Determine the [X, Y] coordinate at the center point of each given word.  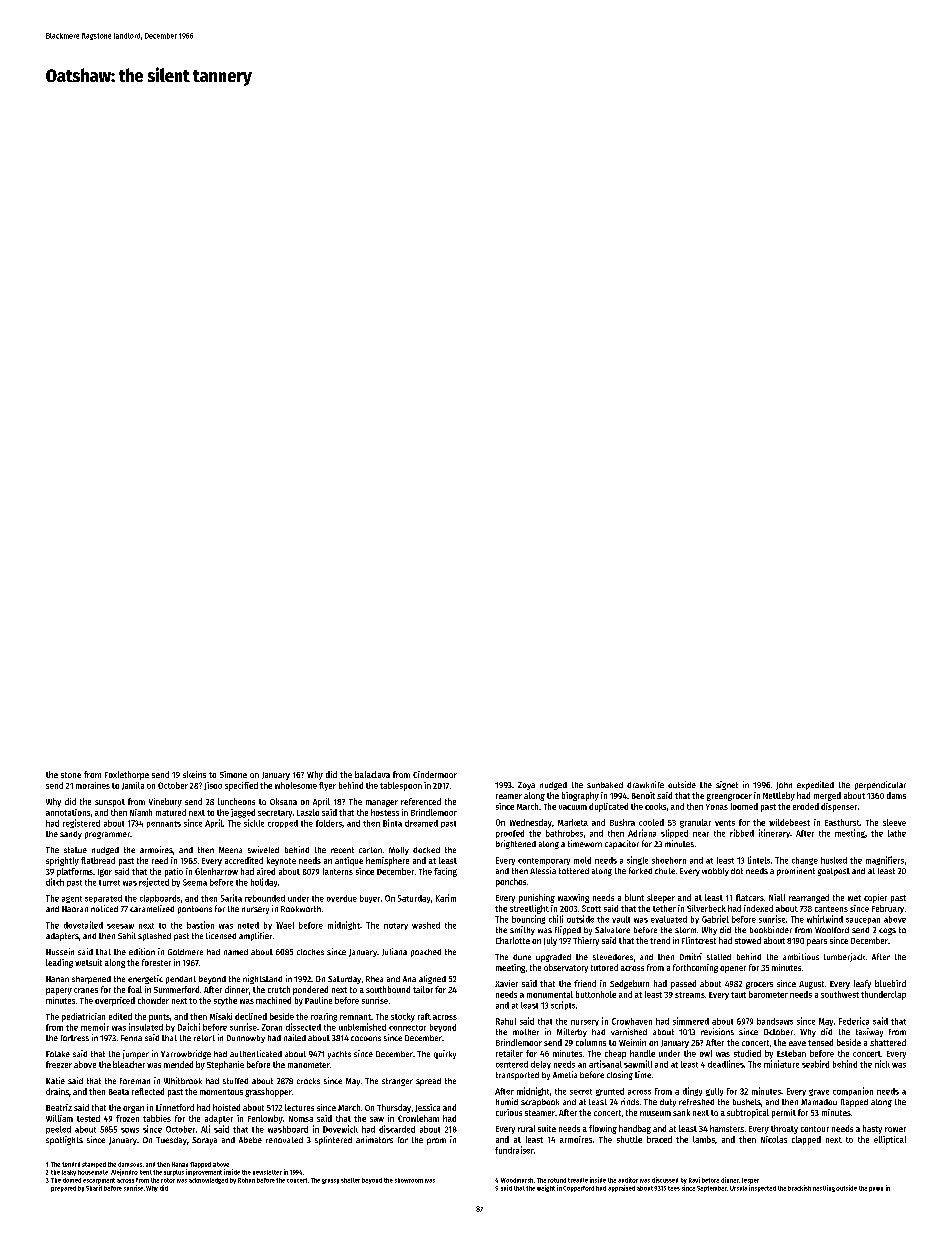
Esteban [791, 1053]
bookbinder [771, 929]
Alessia [543, 870]
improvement [204, 1172]
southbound [388, 989]
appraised [621, 1188]
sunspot [110, 803]
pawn [876, 1189]
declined [251, 1016]
